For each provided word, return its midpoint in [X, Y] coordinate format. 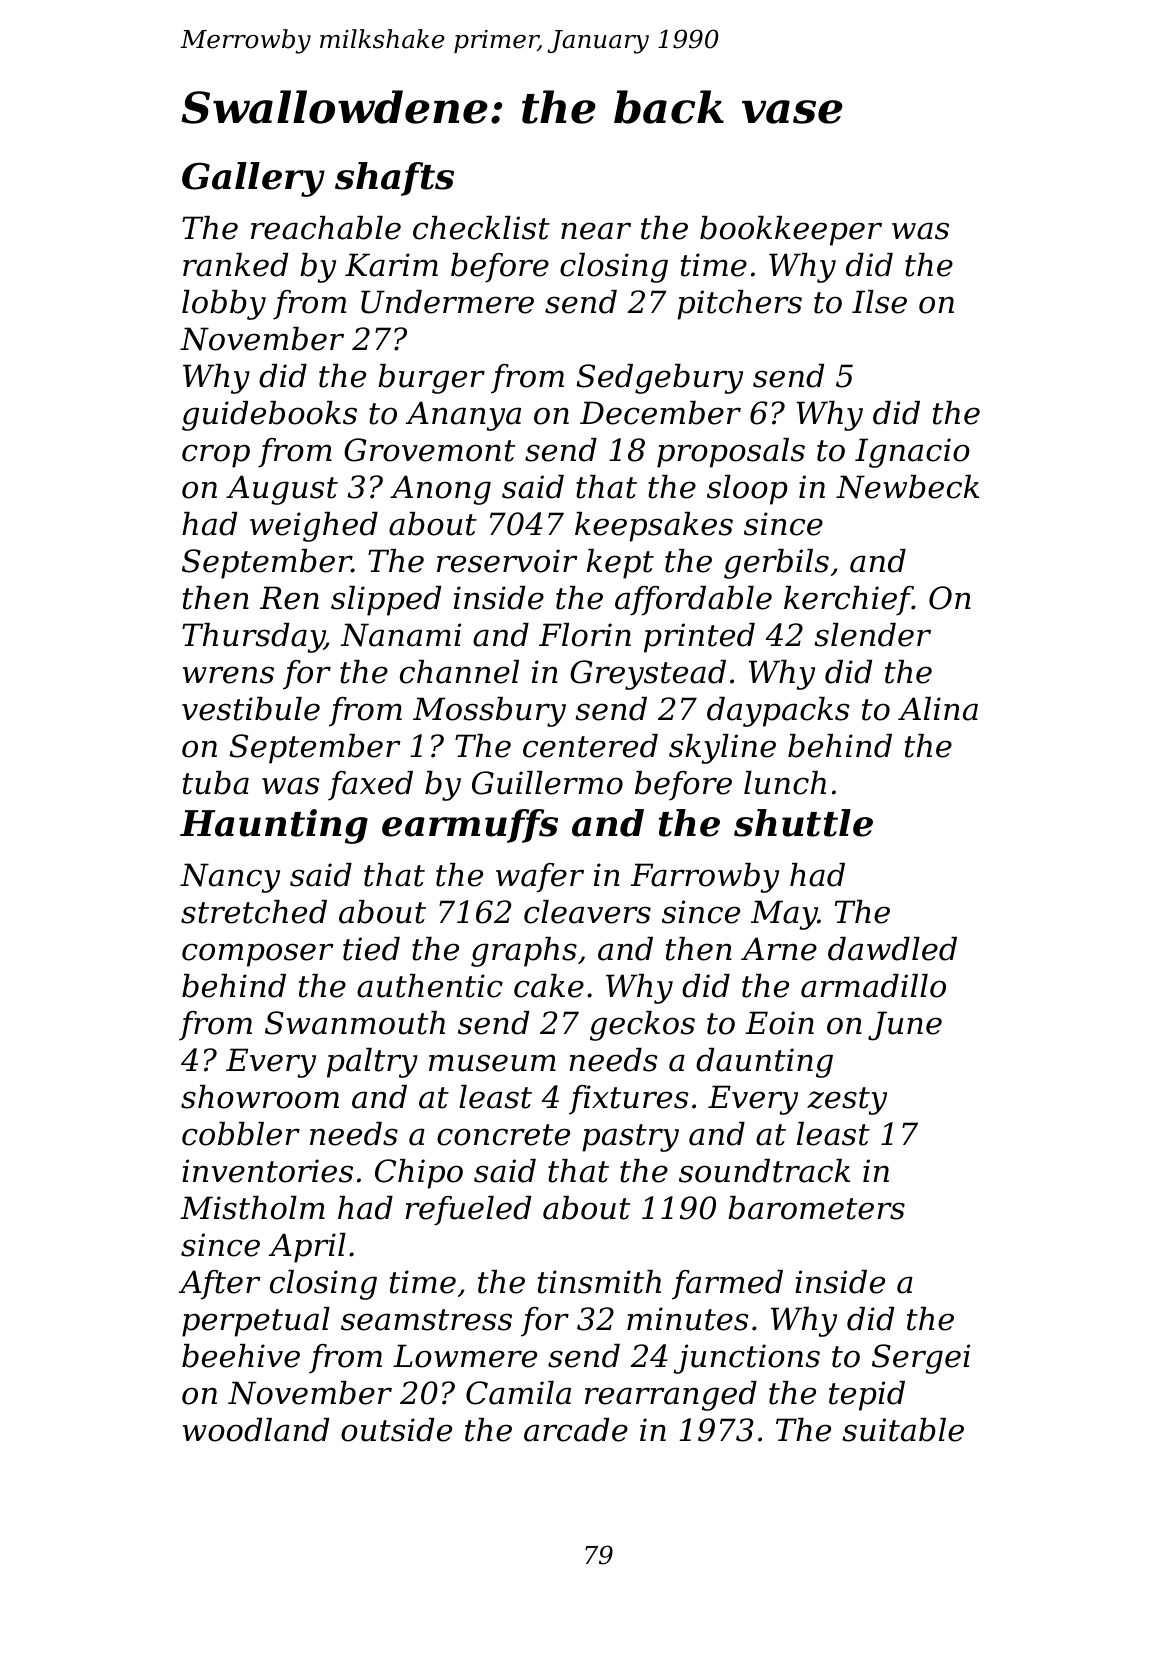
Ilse [879, 302]
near [596, 231]
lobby [224, 305]
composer [258, 955]
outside [396, 1430]
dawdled [892, 949]
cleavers [587, 912]
